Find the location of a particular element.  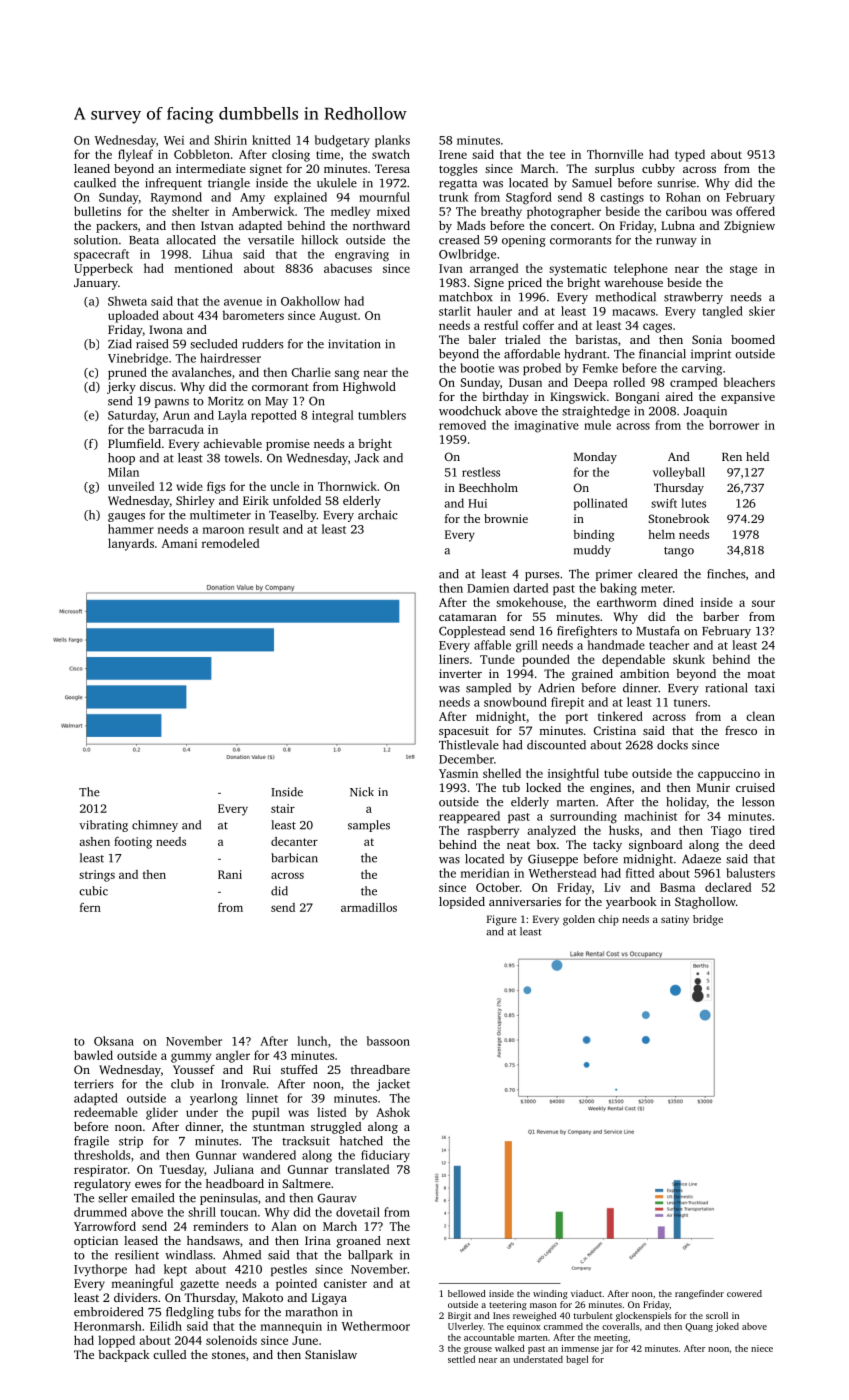

held is located at coordinates (757, 456).
